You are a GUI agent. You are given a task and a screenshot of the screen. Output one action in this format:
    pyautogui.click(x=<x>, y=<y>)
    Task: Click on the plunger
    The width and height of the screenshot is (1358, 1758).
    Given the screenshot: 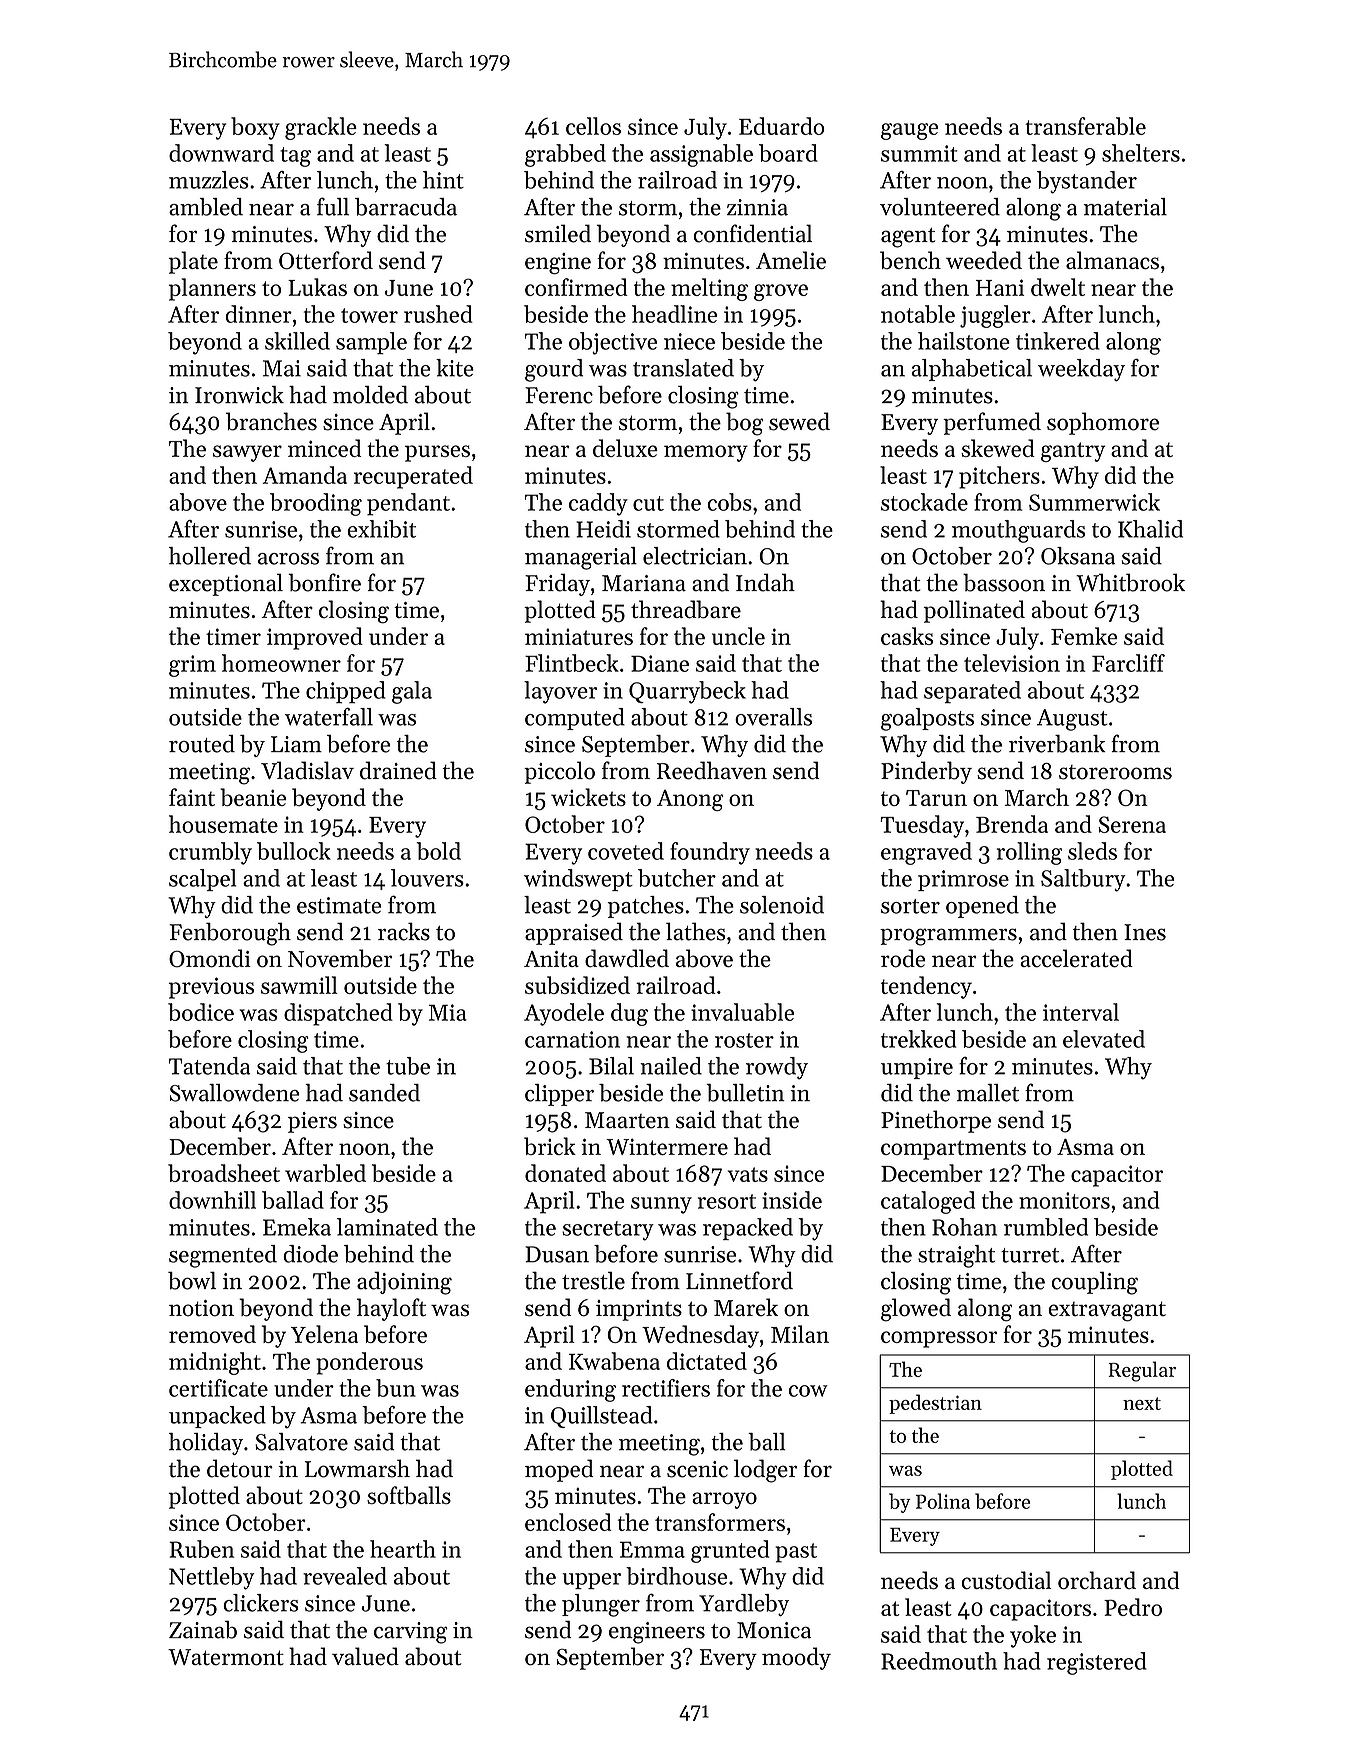 What is the action you would take?
    pyautogui.click(x=601, y=1605)
